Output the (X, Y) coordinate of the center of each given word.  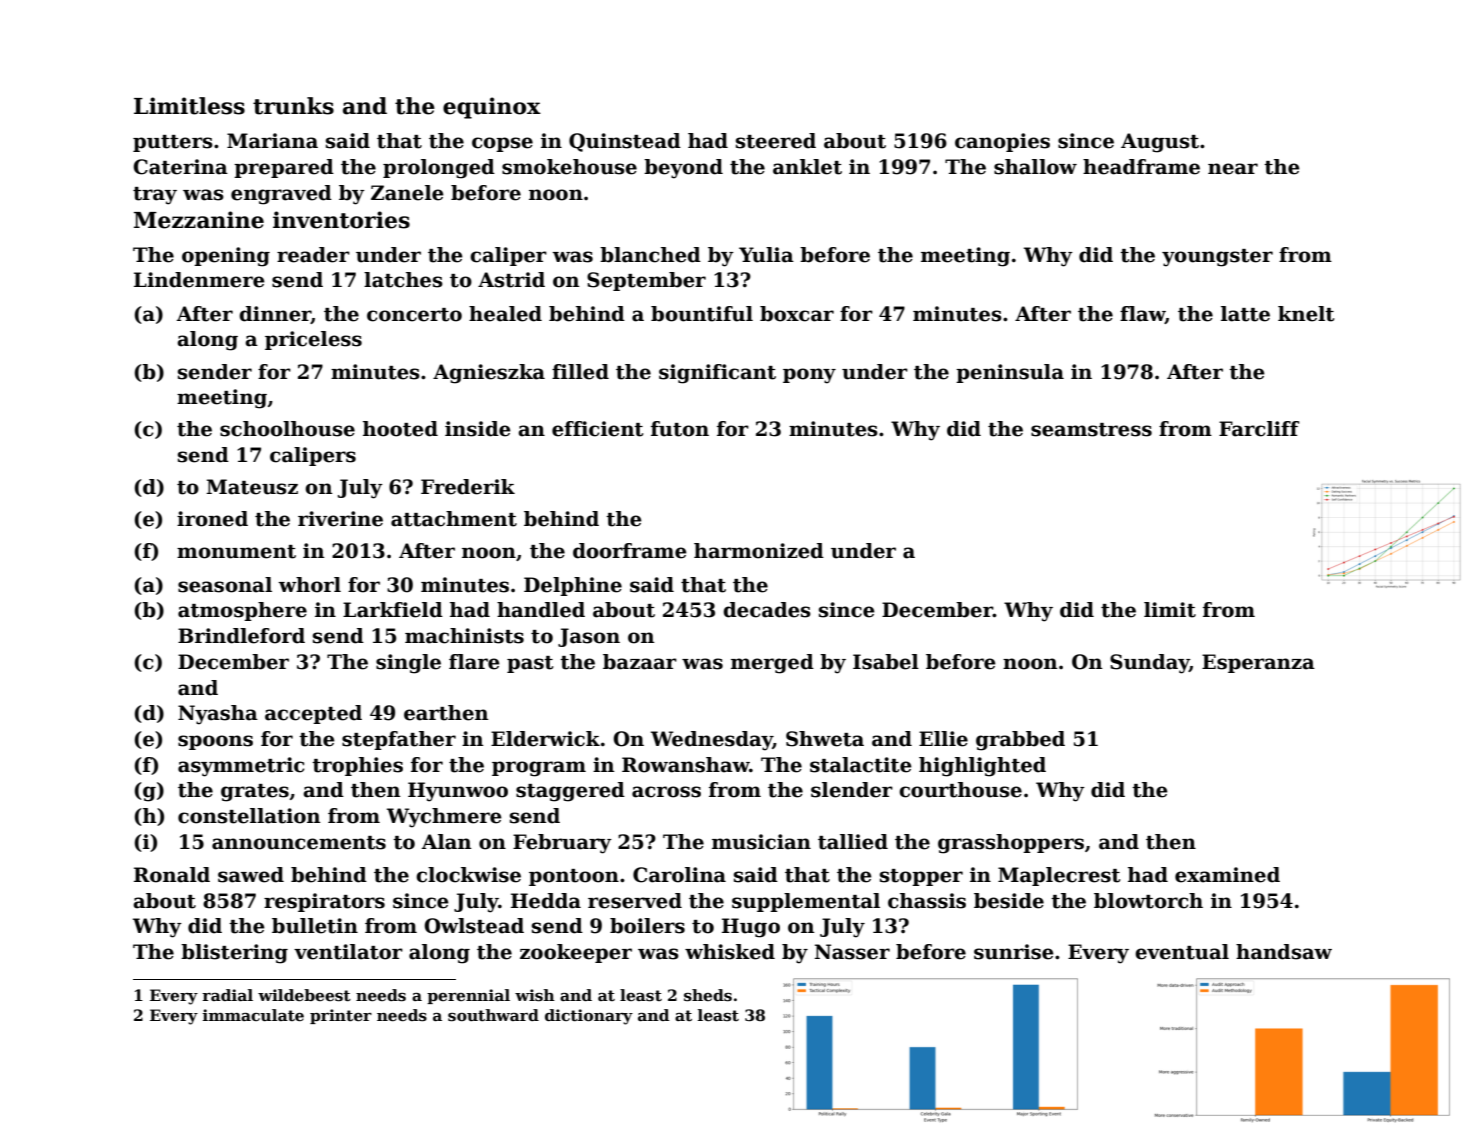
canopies (1002, 142)
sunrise (1014, 952)
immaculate (253, 1015)
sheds (708, 995)
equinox (492, 108)
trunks (293, 106)
